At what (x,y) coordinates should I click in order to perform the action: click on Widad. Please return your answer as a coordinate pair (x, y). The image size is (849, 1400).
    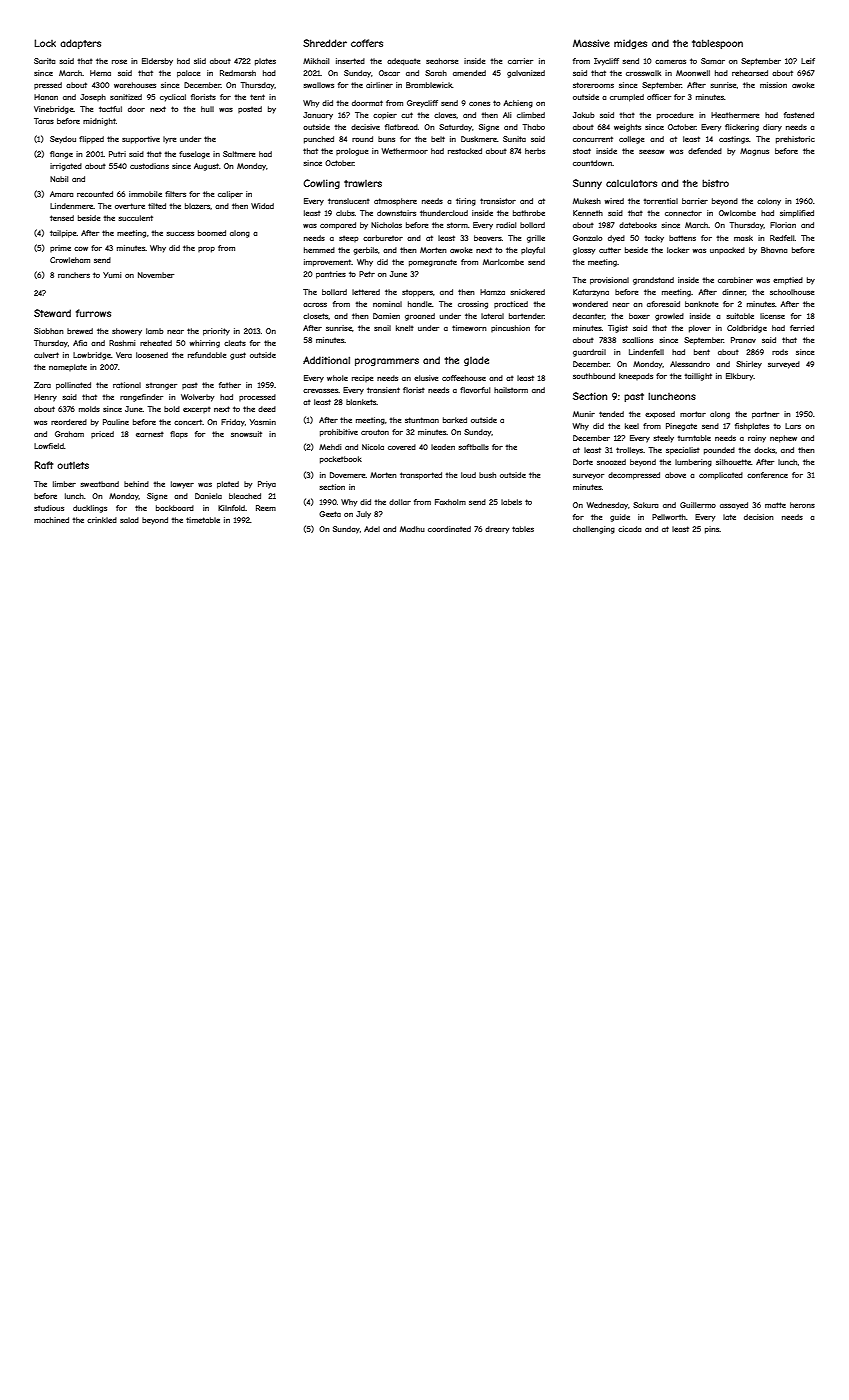
    Looking at the image, I should click on (262, 206).
